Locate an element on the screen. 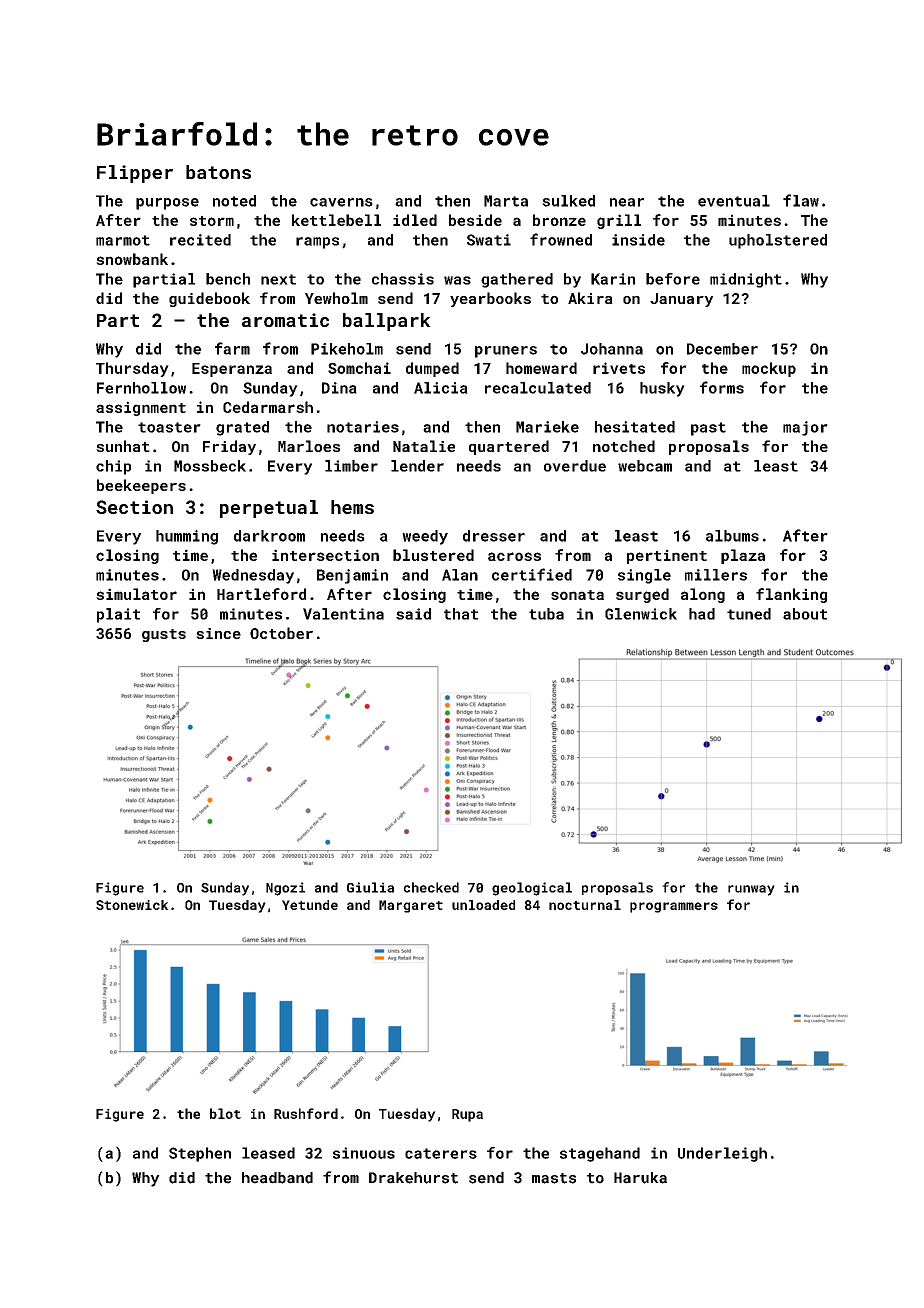  Haruka is located at coordinates (640, 1178).
